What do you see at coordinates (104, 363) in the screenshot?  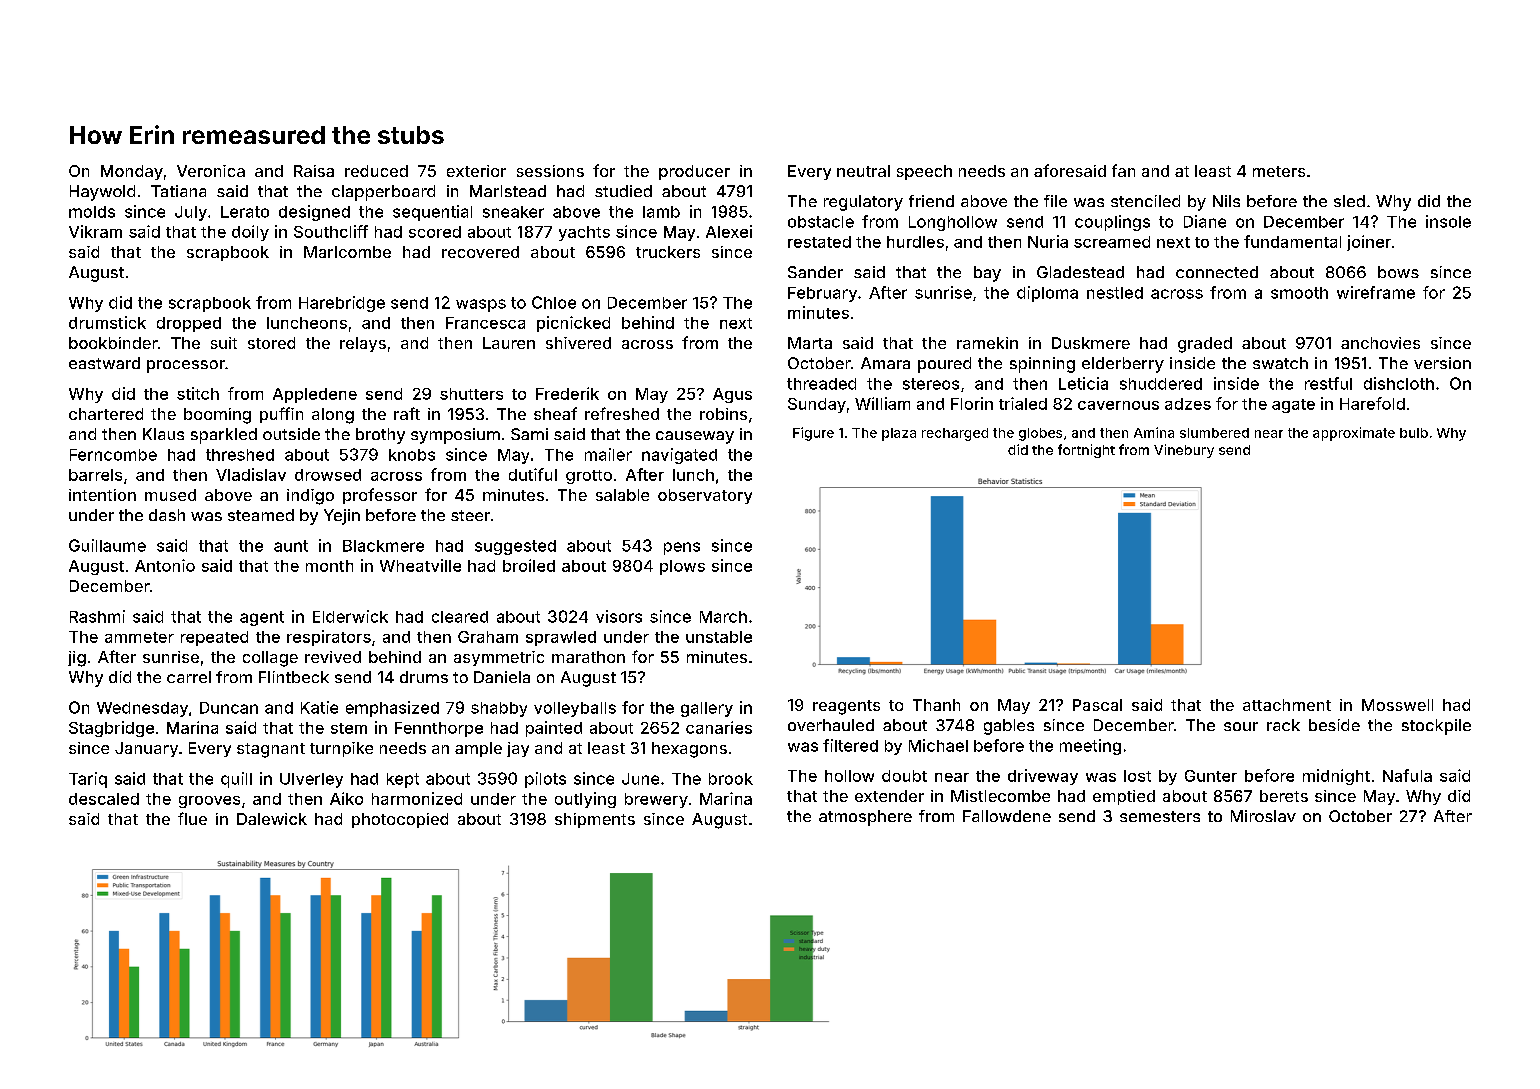 I see `eastward` at bounding box center [104, 363].
